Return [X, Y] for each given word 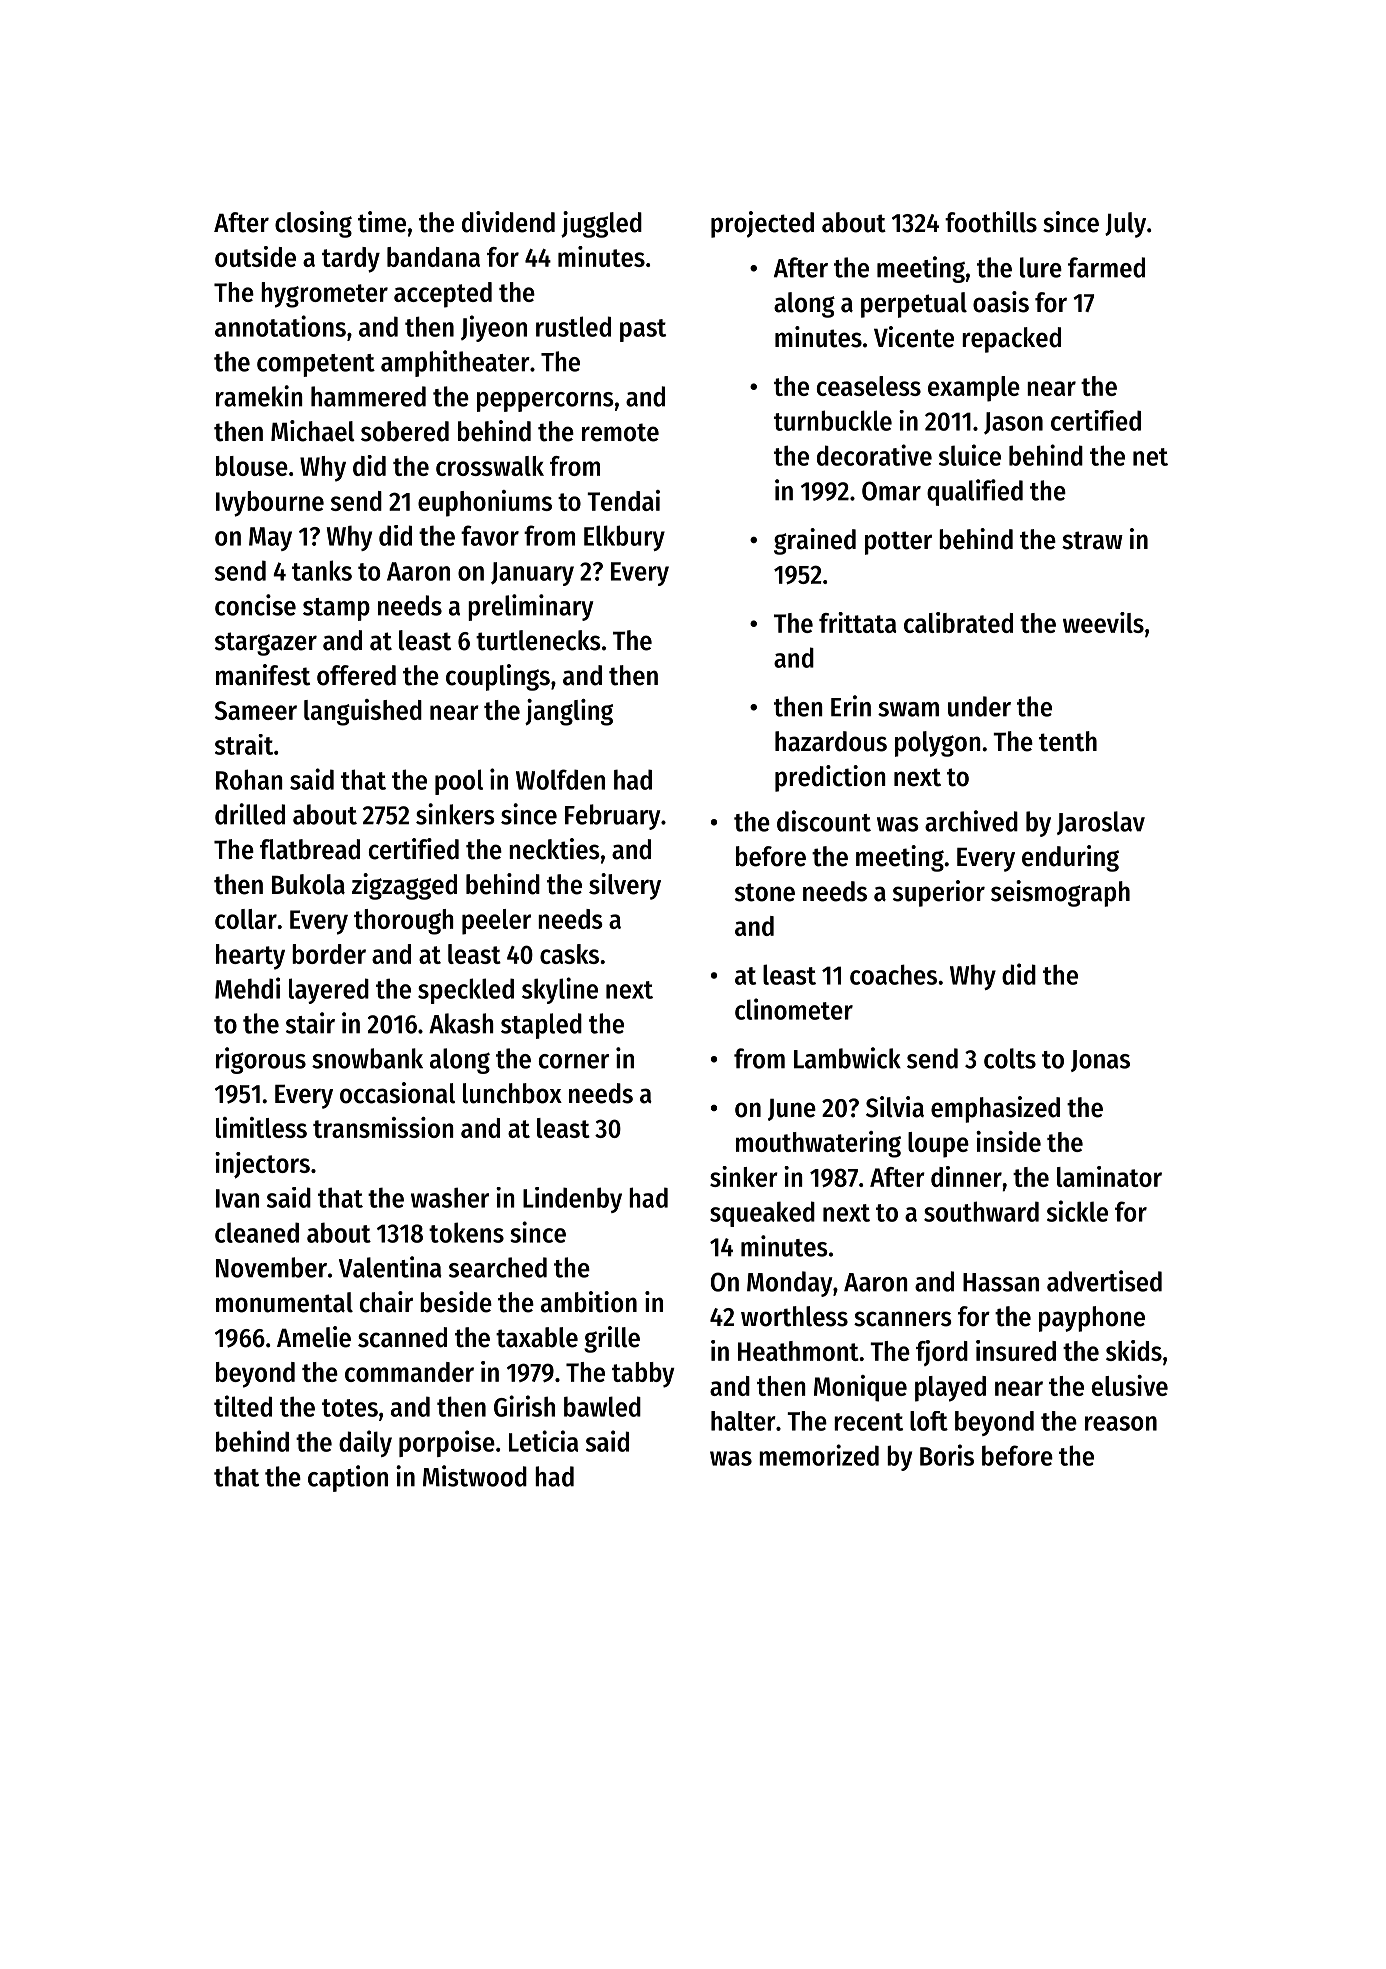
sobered [405, 431]
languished [363, 712]
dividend [508, 222]
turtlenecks [538, 640]
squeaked [762, 1214]
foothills [991, 222]
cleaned [257, 1232]
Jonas [1100, 1061]
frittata [857, 622]
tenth [1068, 741]
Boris [947, 1455]
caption [348, 1478]
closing [313, 224]
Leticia [543, 1441]
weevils [1103, 622]
